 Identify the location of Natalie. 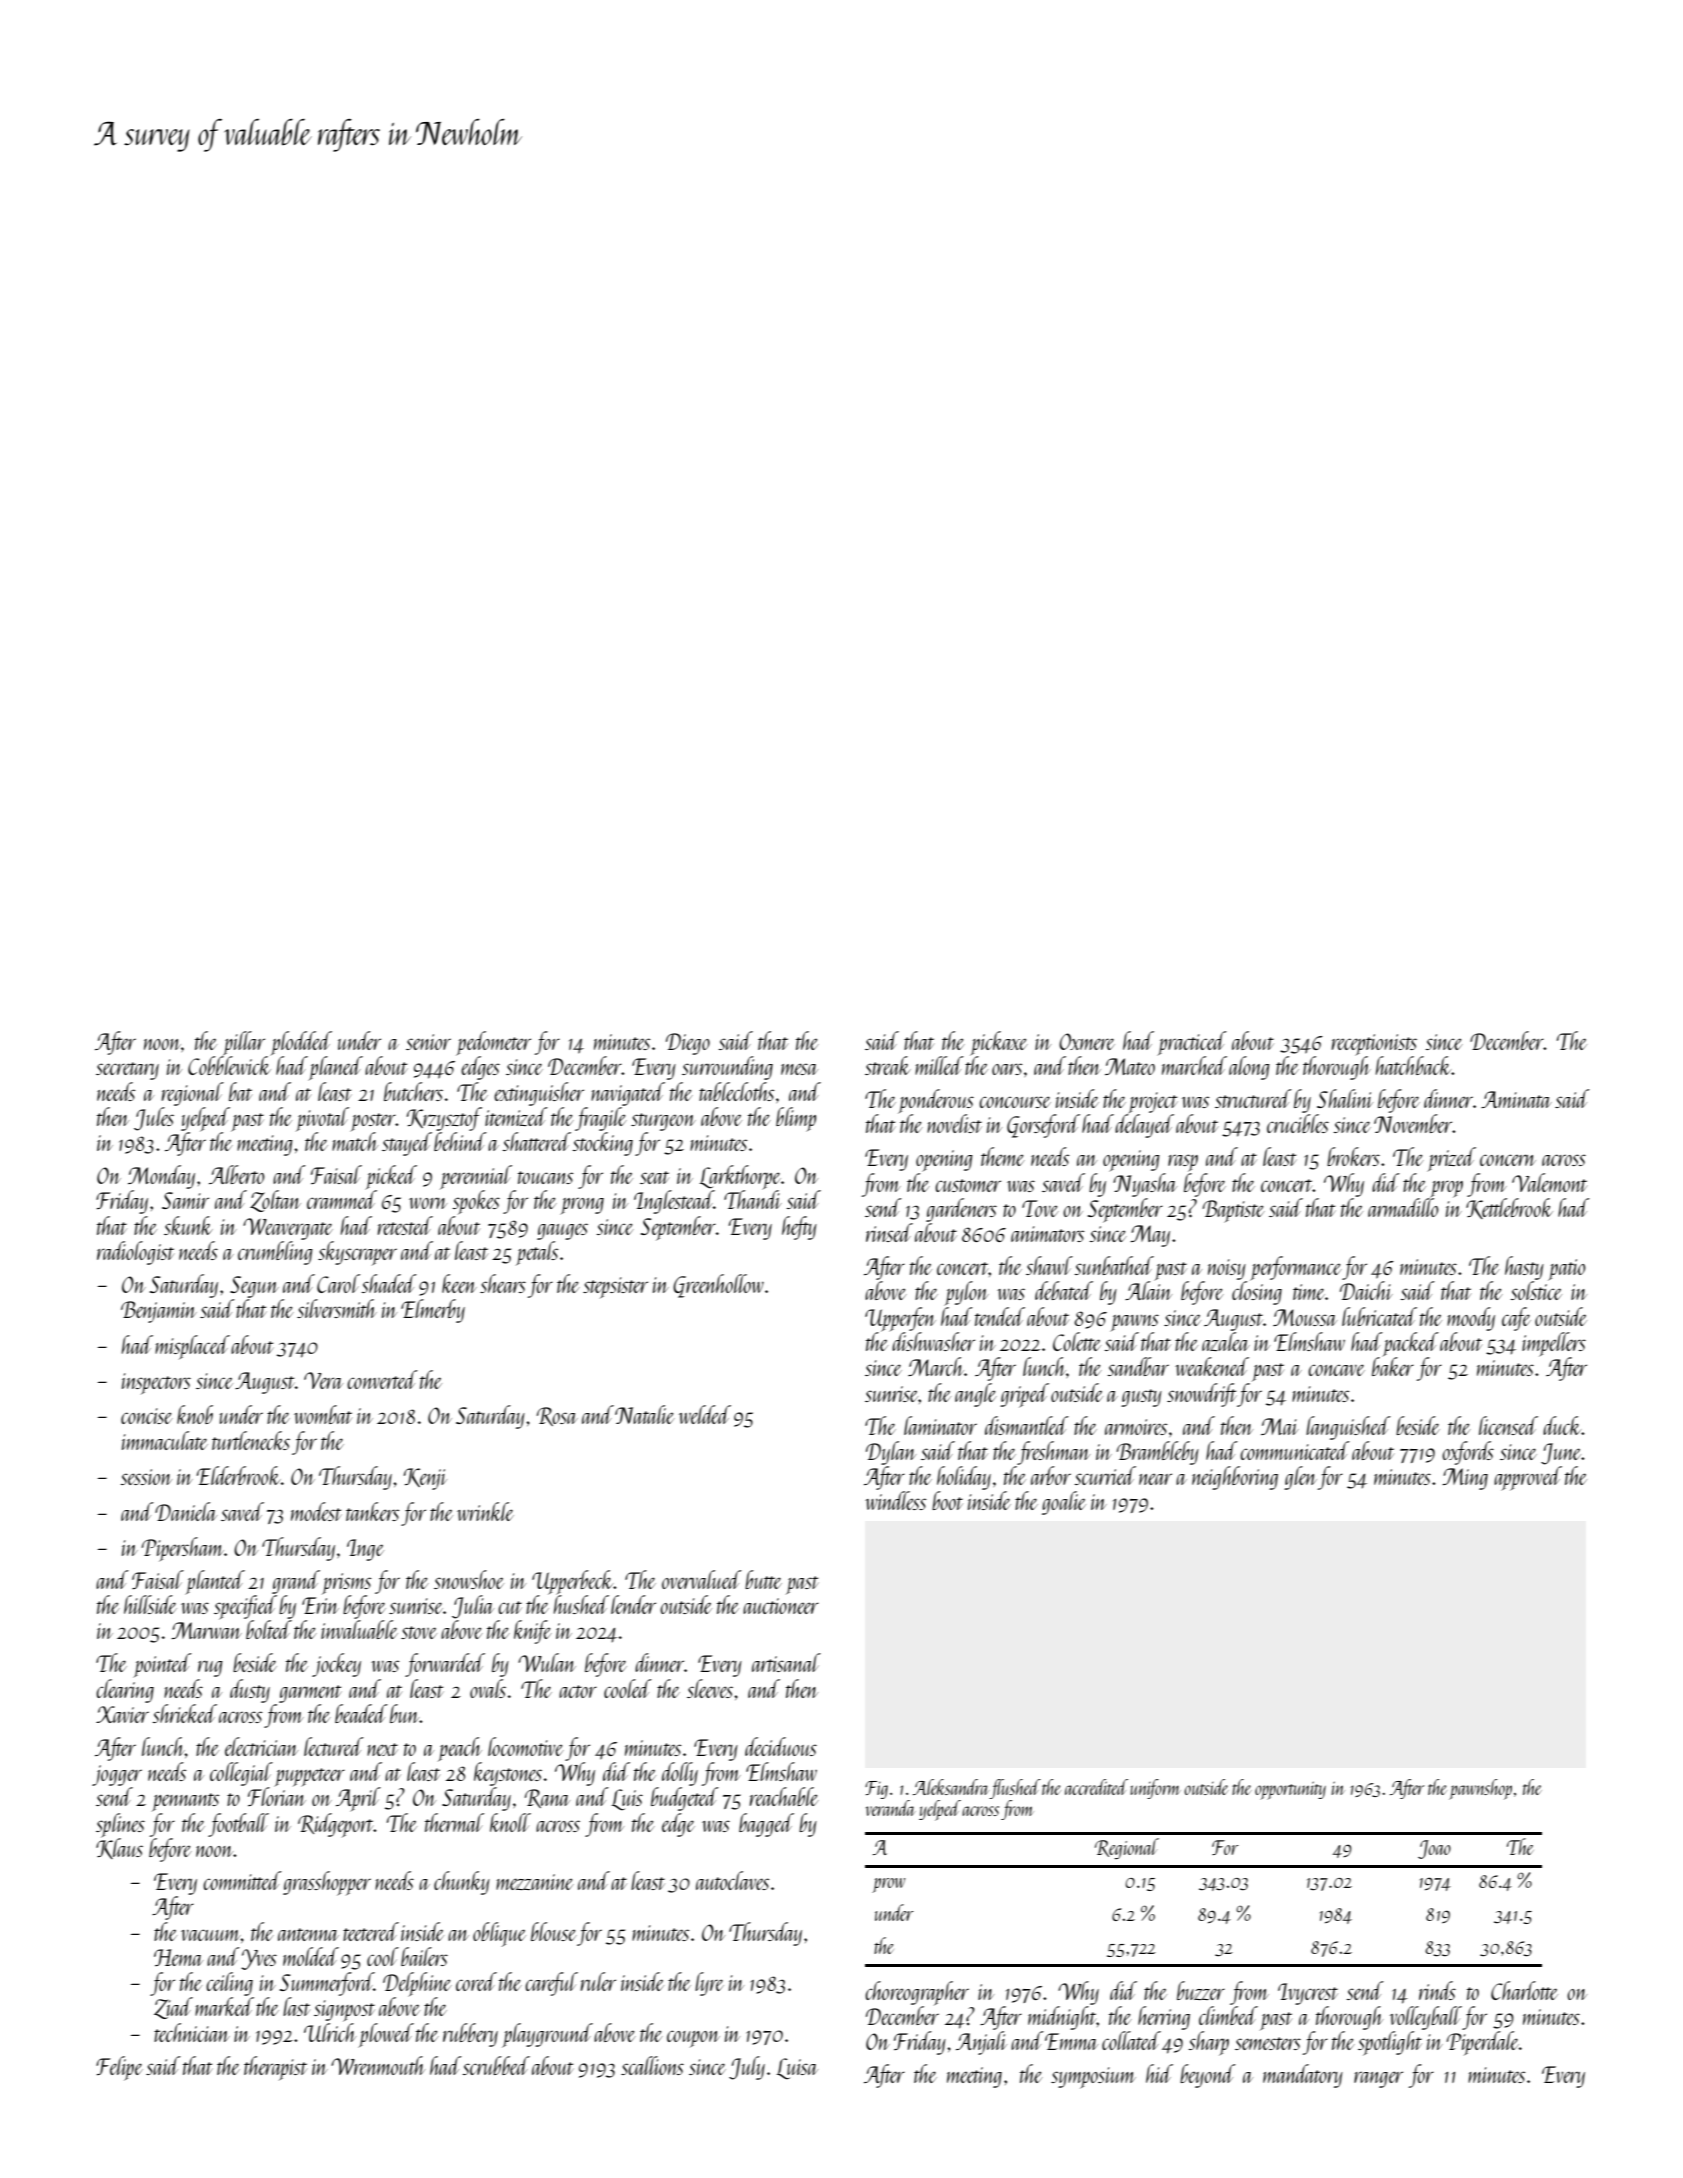
(645, 1414).
